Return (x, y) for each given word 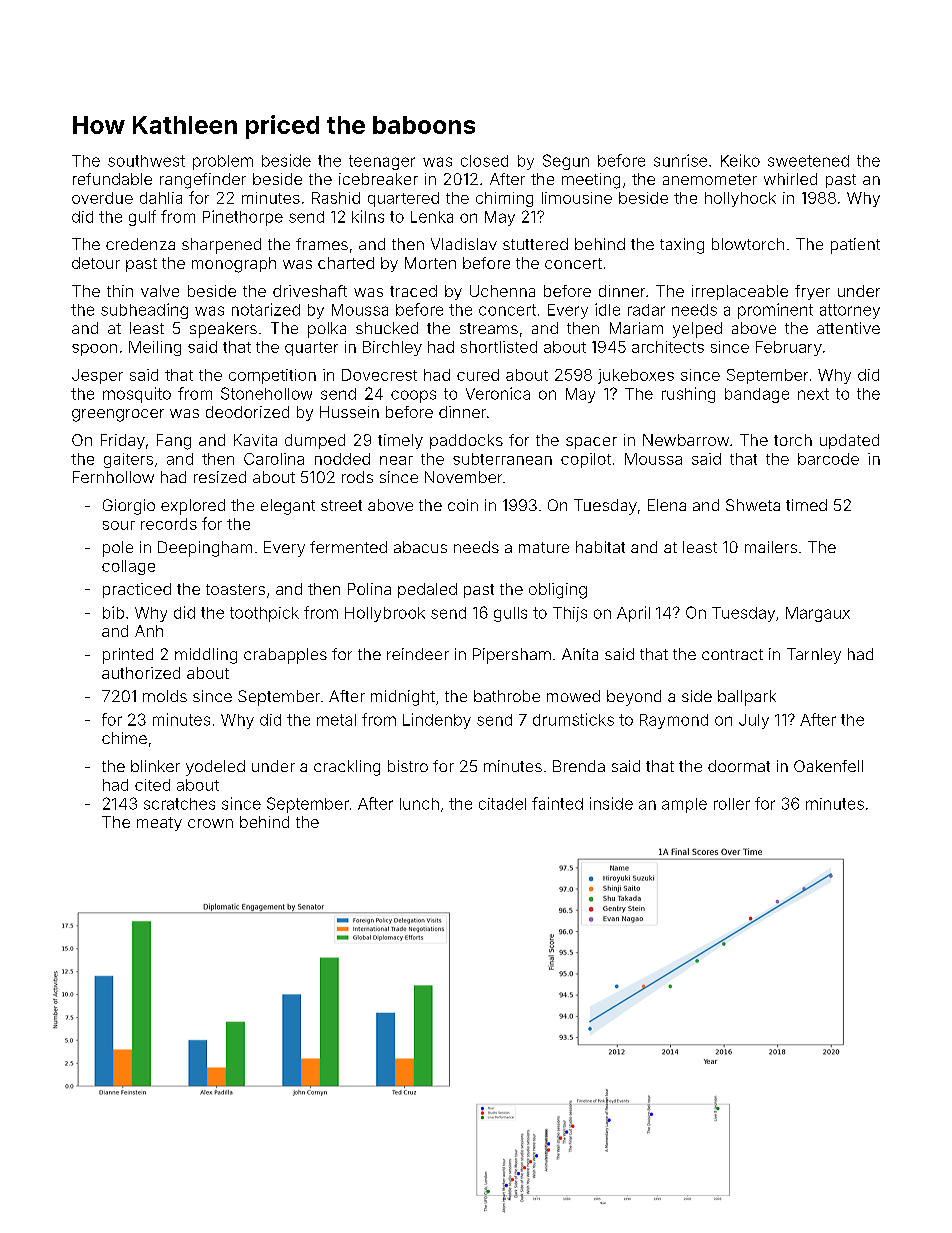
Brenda (579, 766)
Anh (149, 631)
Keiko (740, 160)
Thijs (570, 614)
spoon (94, 350)
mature (544, 547)
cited (152, 785)
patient (855, 246)
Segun (566, 162)
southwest (146, 161)
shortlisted (499, 347)
